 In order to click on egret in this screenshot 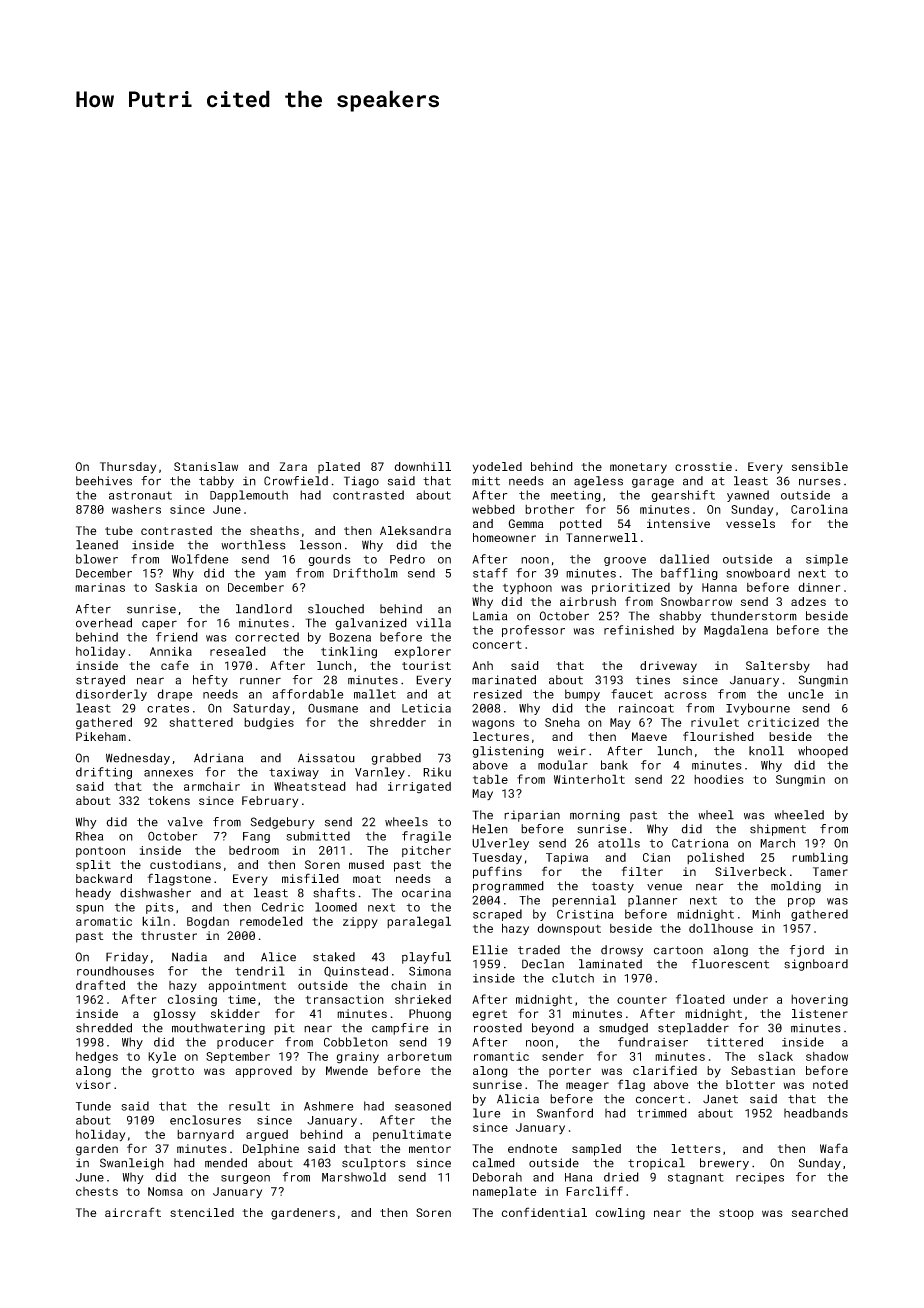, I will do `click(489, 1015)`.
